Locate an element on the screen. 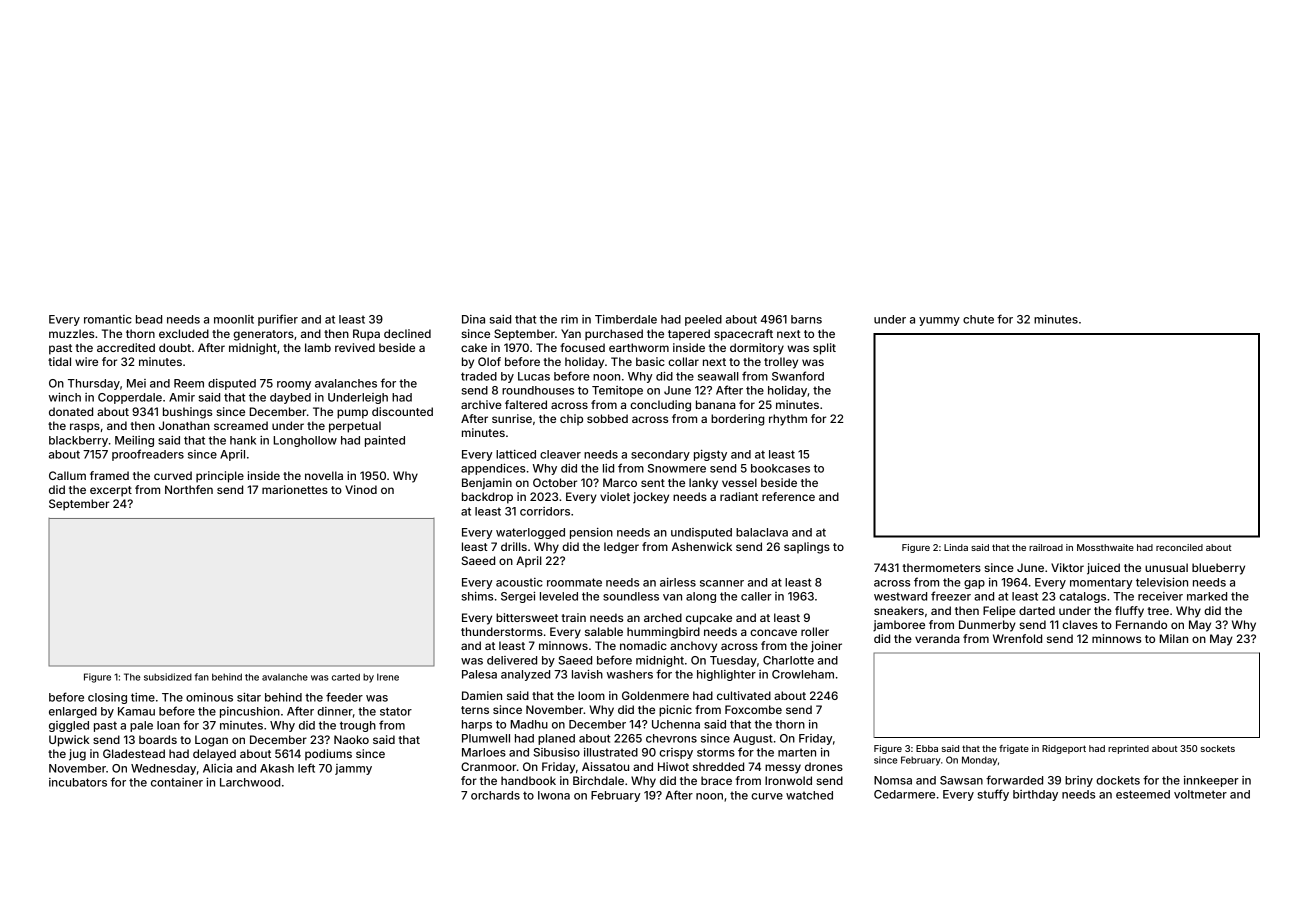 This screenshot has width=1308, height=924. radiant is located at coordinates (739, 496).
